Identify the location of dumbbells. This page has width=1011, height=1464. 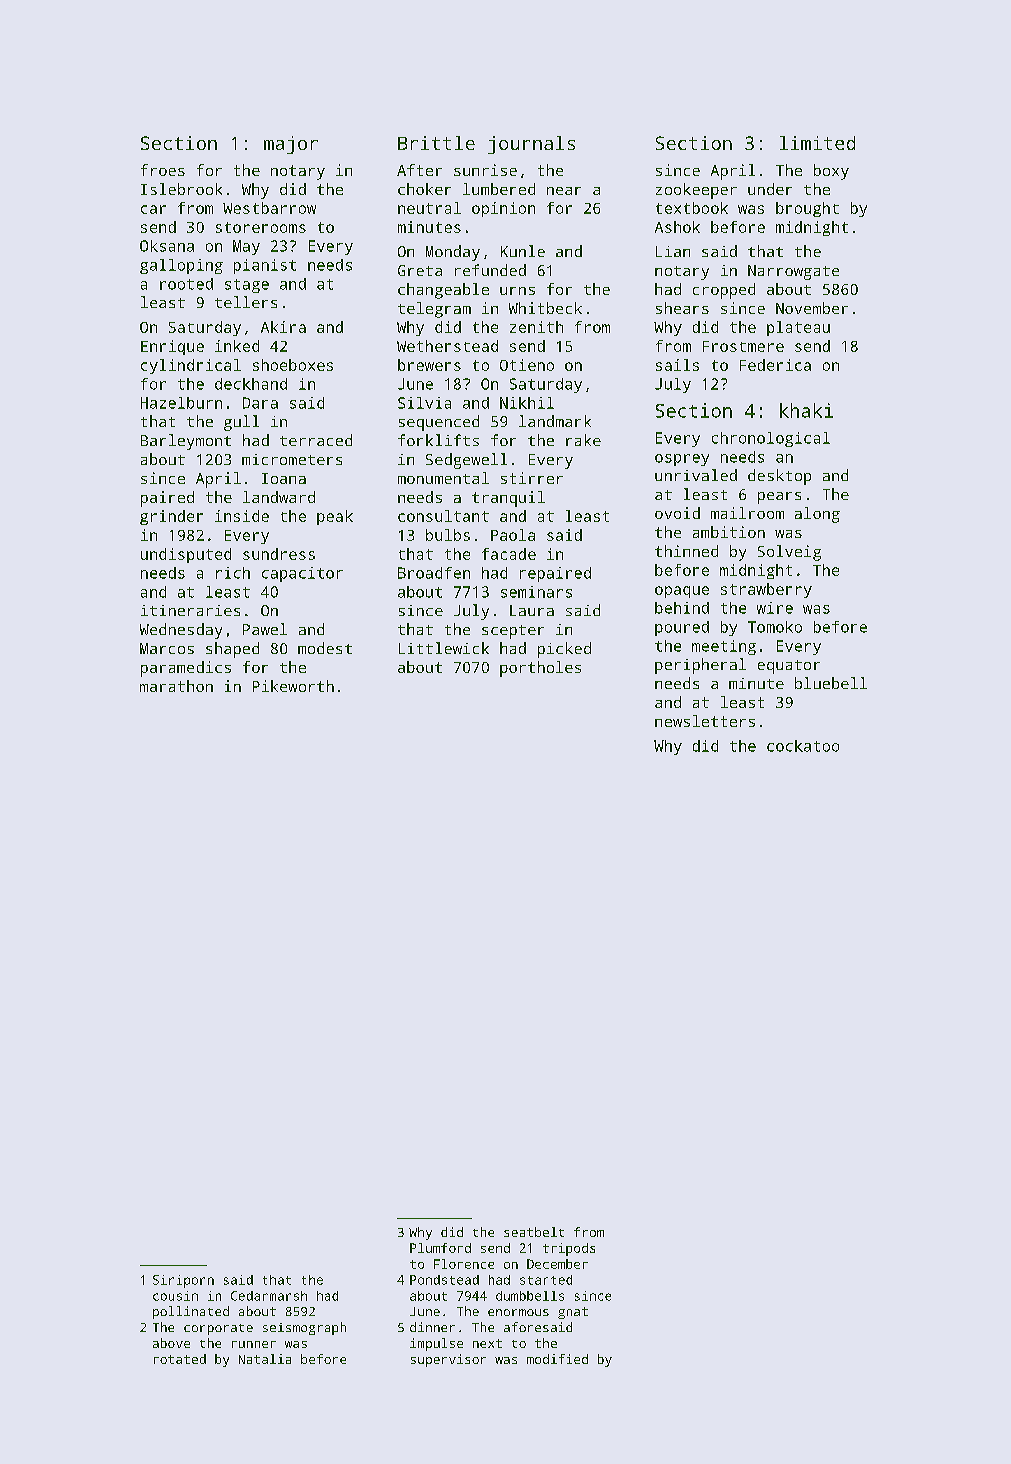
(530, 1296).
